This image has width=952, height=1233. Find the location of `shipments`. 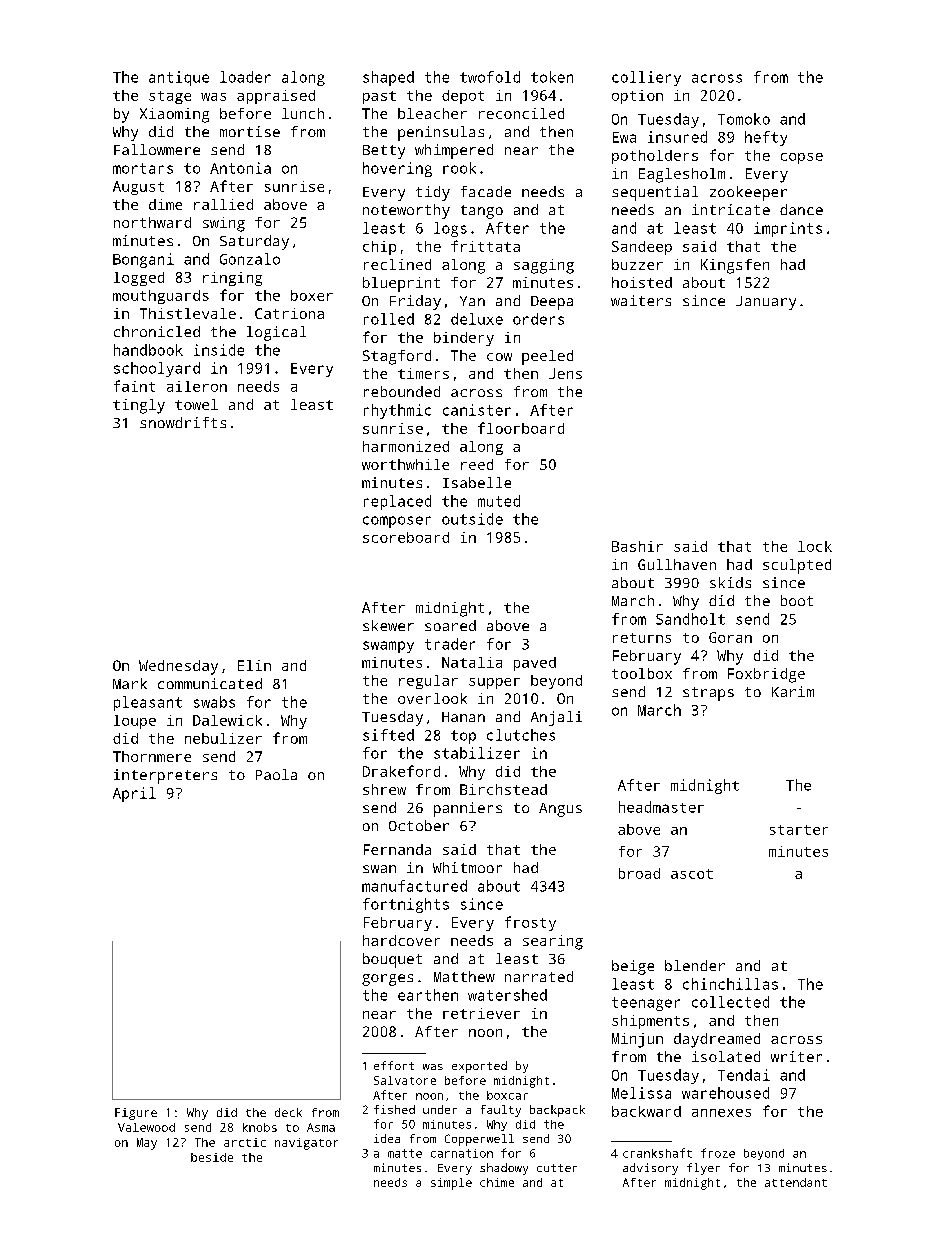

shipments is located at coordinates (650, 1022).
